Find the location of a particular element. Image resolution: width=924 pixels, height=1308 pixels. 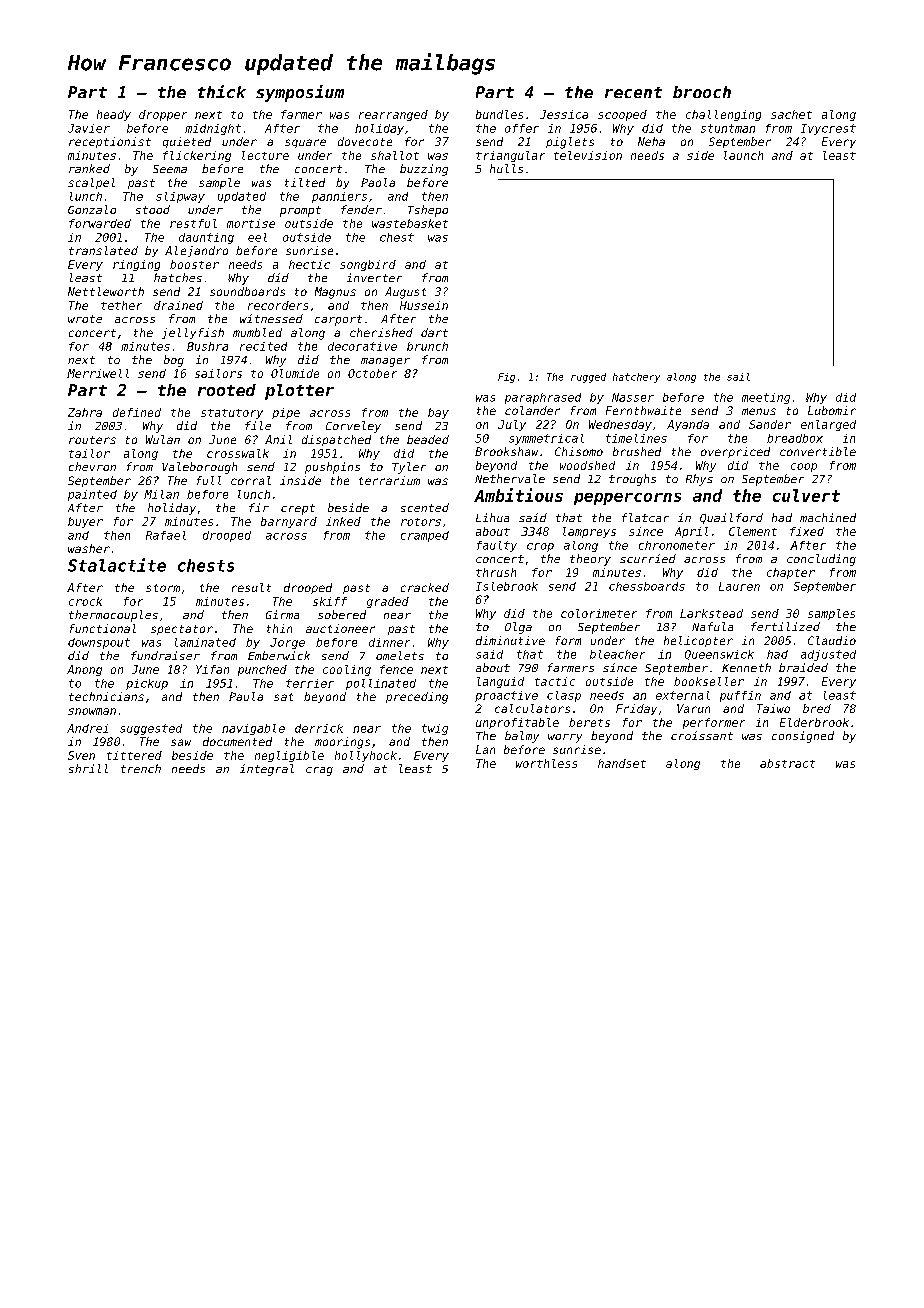

meeting is located at coordinates (766, 398).
